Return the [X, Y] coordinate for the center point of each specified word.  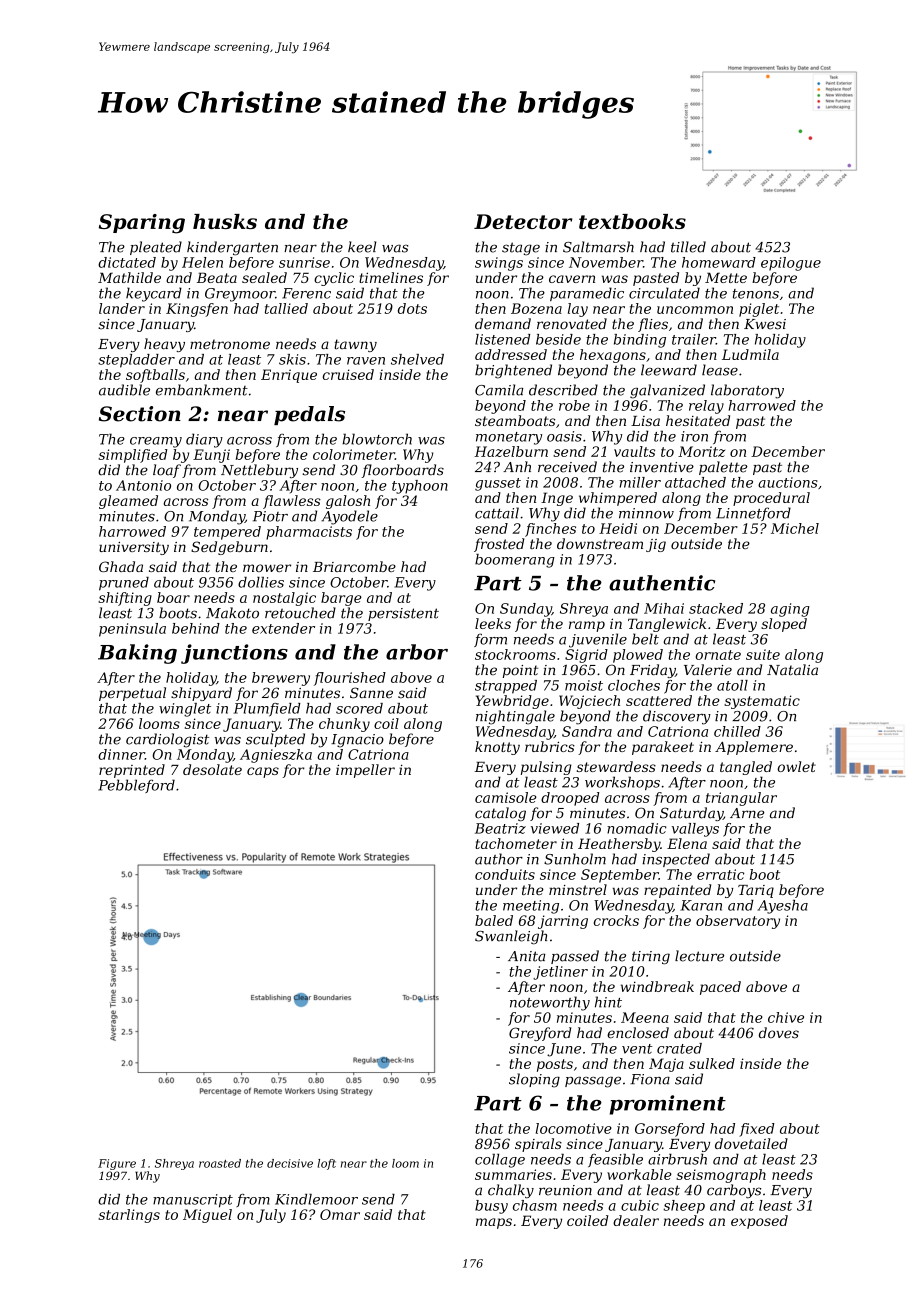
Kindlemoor [316, 1199]
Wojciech [589, 702]
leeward [669, 370]
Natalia [792, 670]
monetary [509, 438]
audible [124, 390]
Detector [523, 221]
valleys [695, 830]
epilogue [791, 264]
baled [494, 920]
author [499, 859]
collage [500, 1161]
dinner [121, 754]
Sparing [142, 224]
